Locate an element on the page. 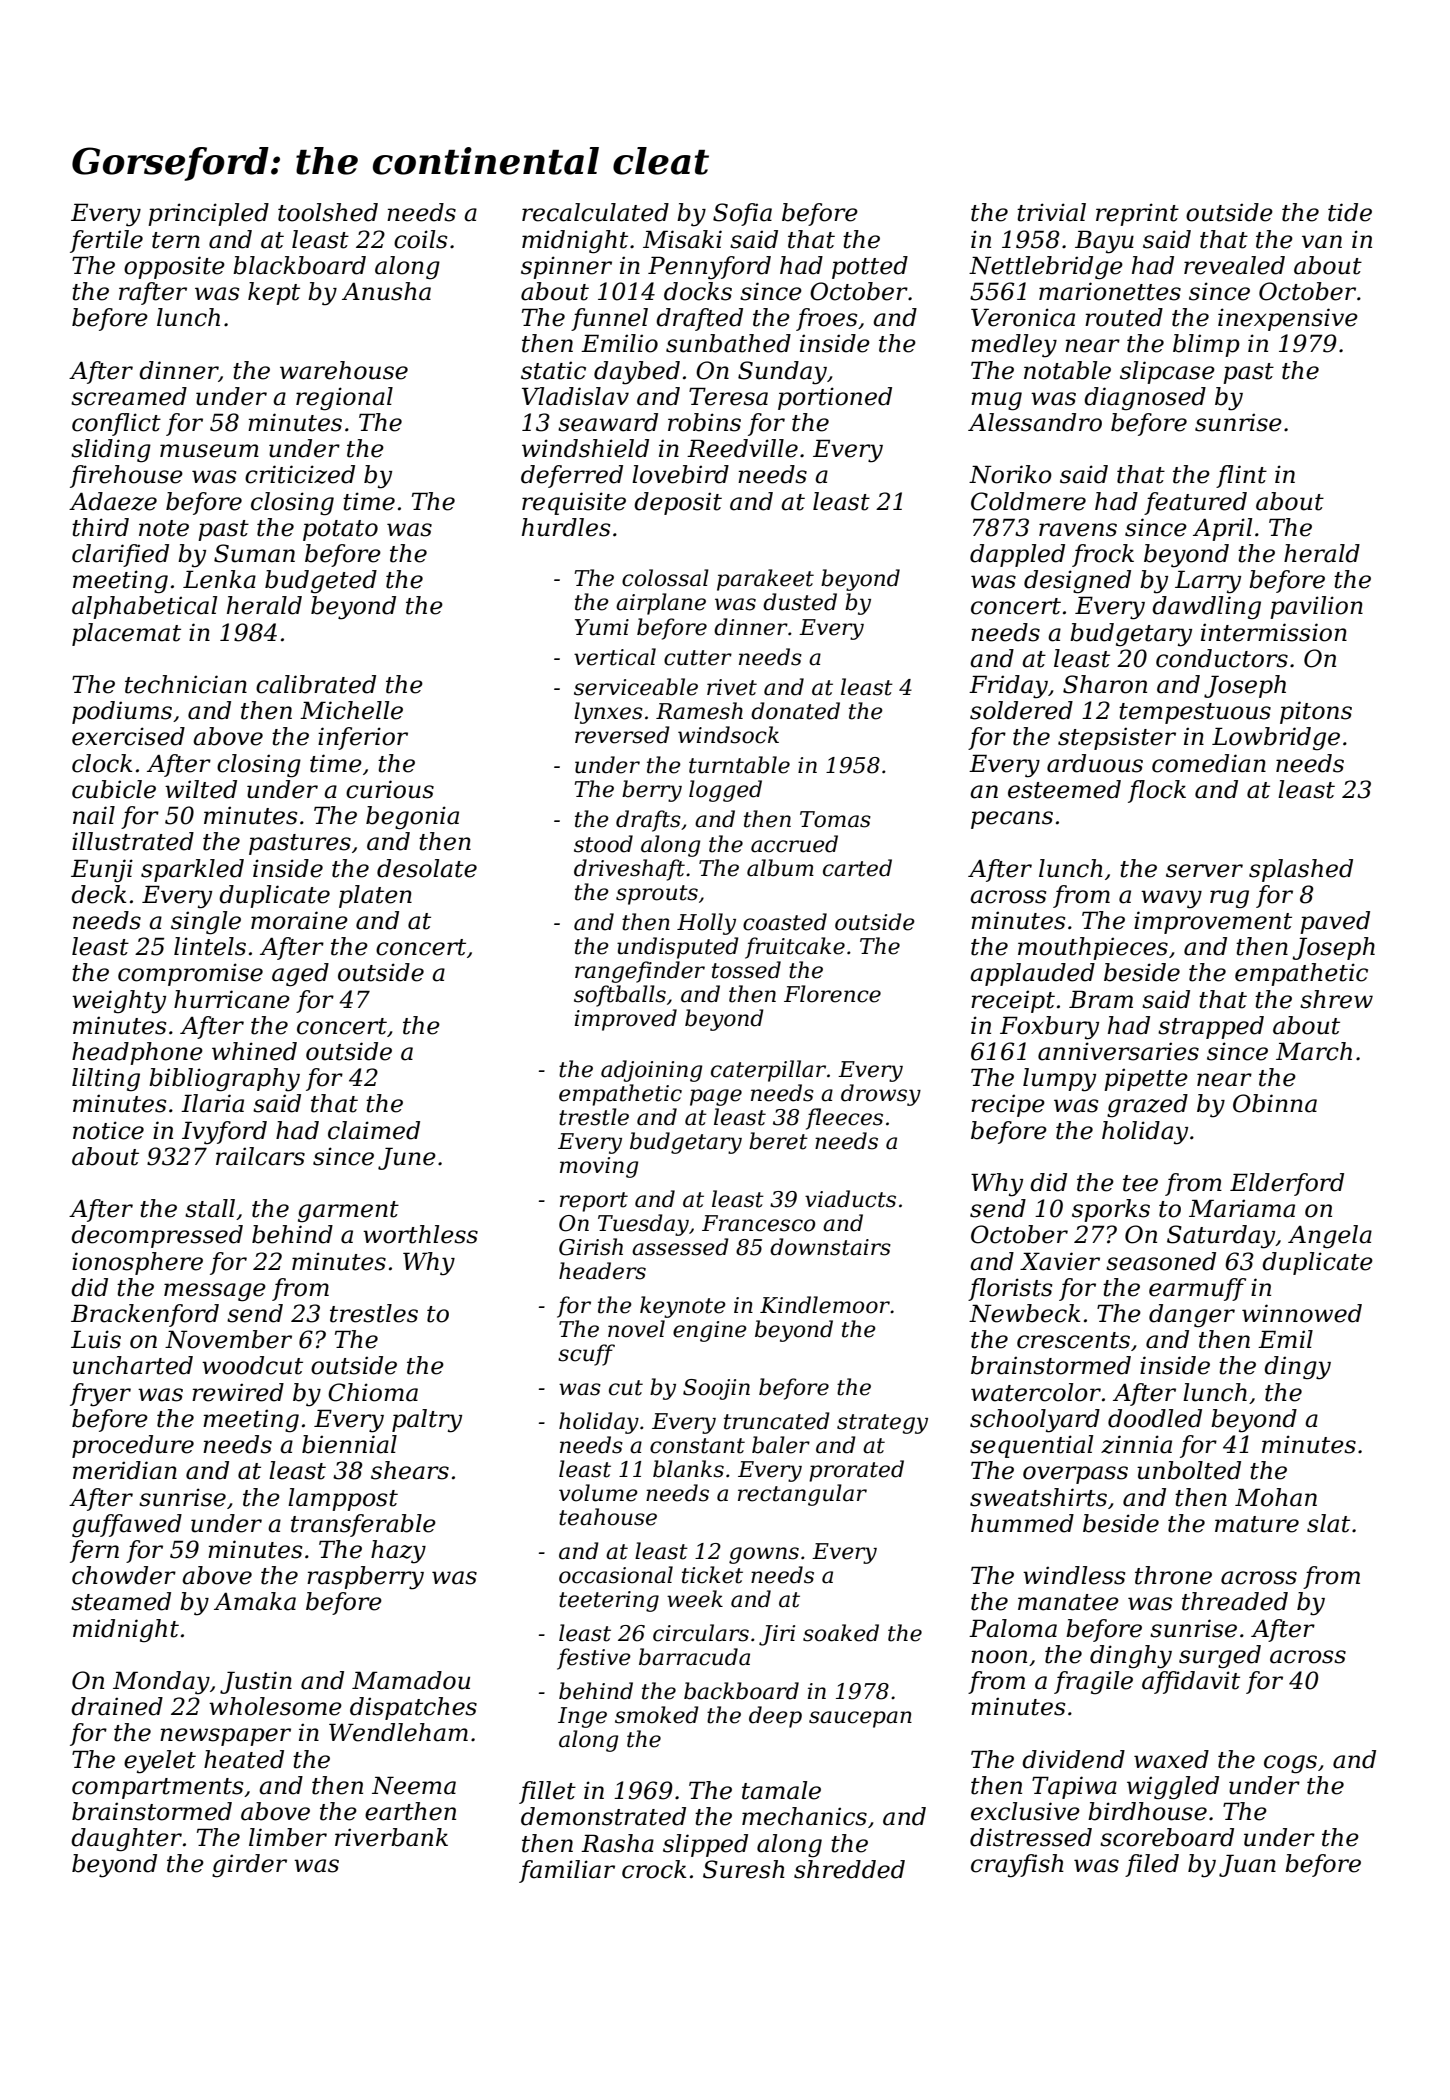 The height and width of the document is (2100, 1450). splashed is located at coordinates (1301, 870).
